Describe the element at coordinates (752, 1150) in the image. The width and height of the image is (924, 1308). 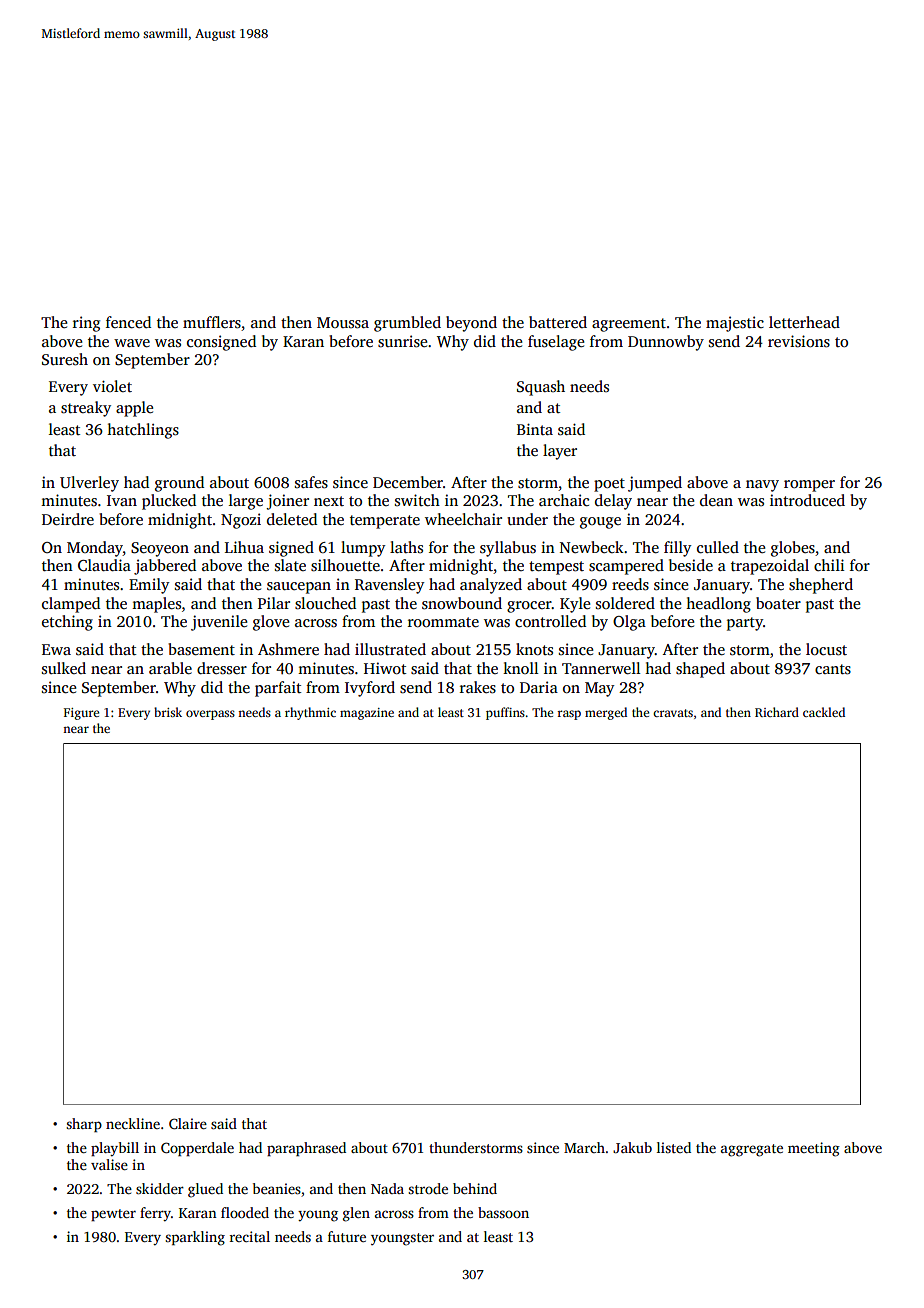
I see `aggregate` at that location.
